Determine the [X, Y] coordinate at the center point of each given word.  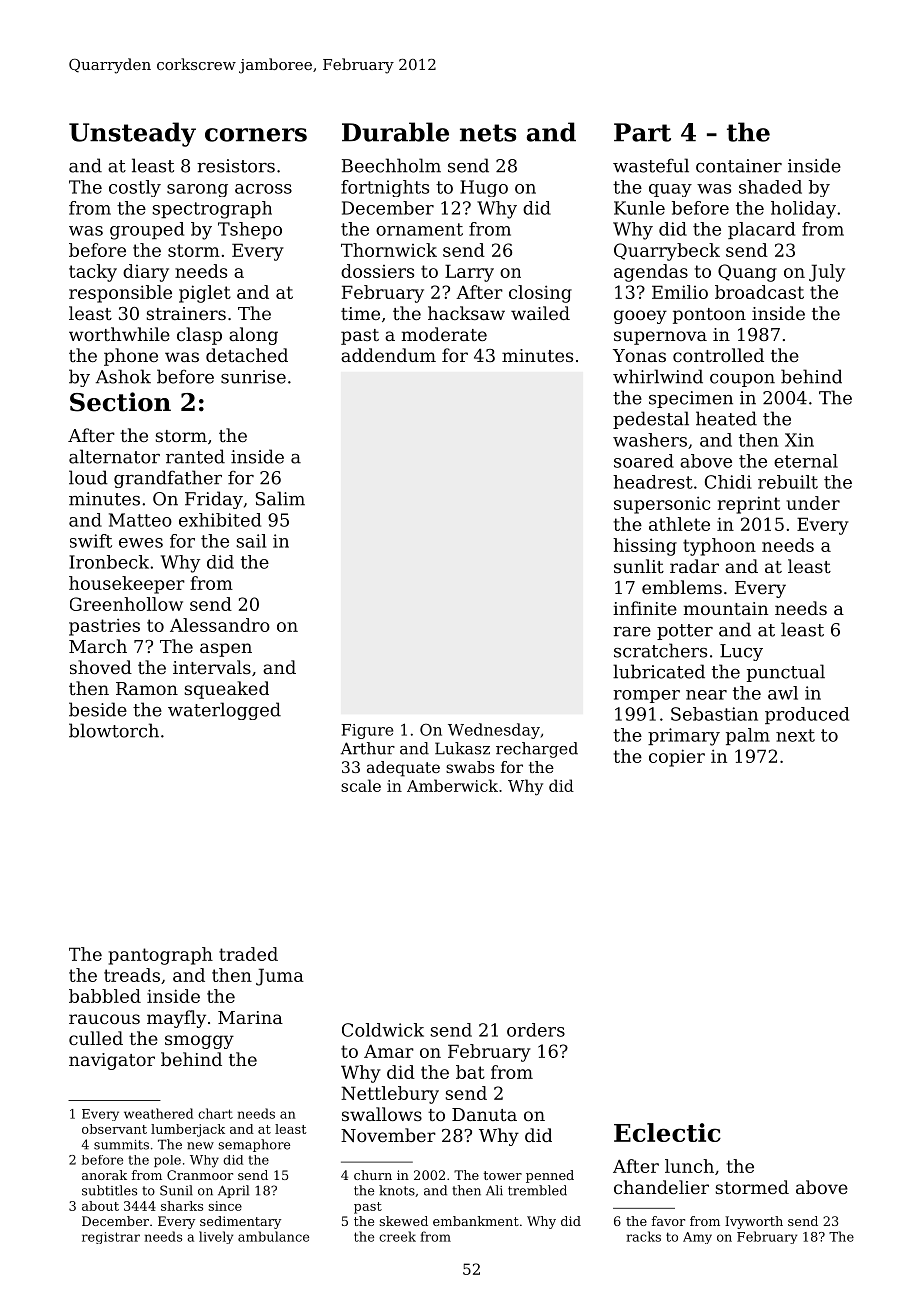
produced [807, 715]
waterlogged [224, 711]
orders [536, 1030]
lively [216, 1237]
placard [761, 230]
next [795, 735]
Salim [280, 498]
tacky [93, 273]
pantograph [161, 956]
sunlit [639, 566]
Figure [367, 731]
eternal [806, 461]
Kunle [639, 208]
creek [397, 1236]
